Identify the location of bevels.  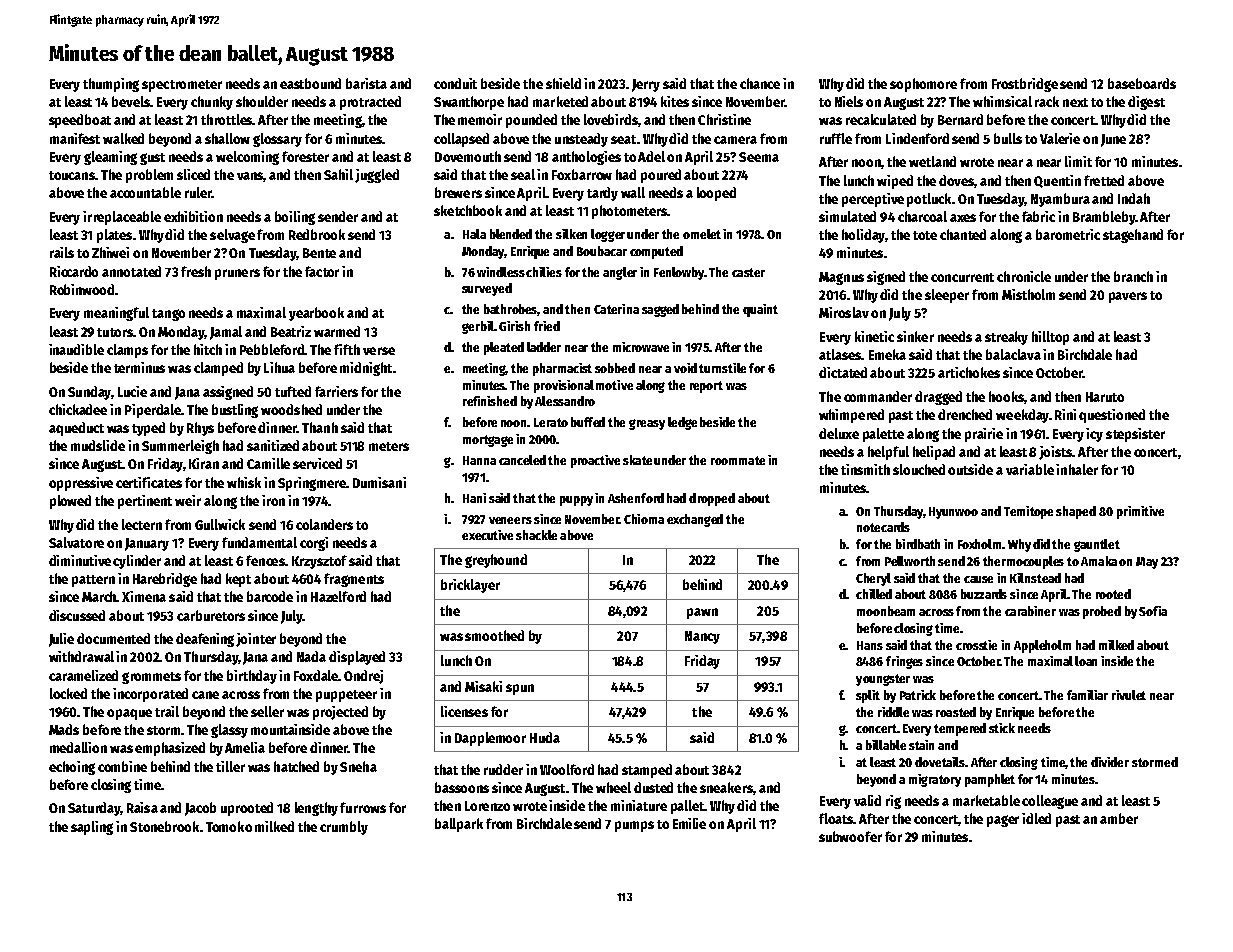
(131, 101).
